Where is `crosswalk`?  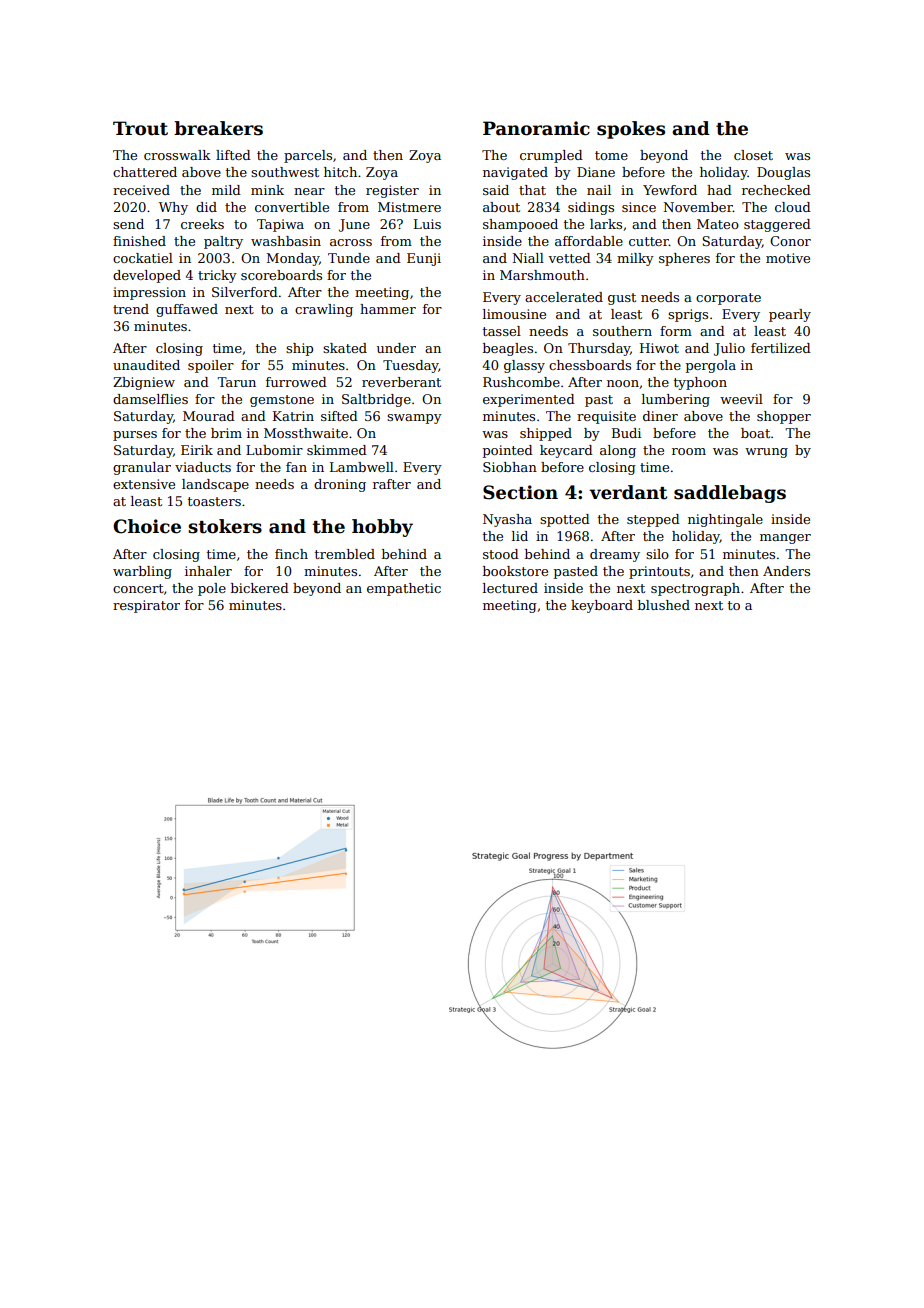
crosswalk is located at coordinates (177, 155).
